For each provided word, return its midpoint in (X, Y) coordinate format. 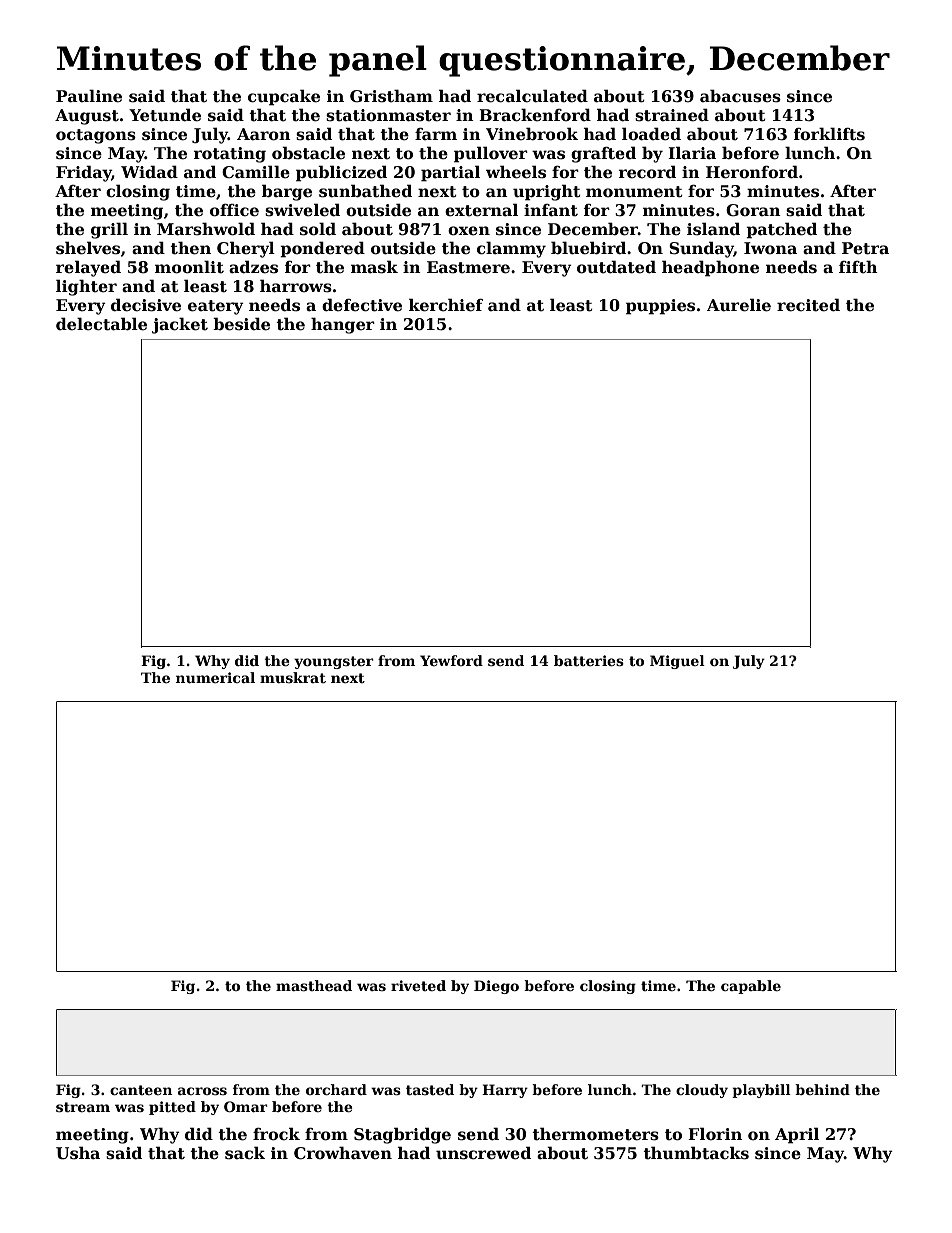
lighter (86, 287)
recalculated (532, 96)
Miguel (677, 662)
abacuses (740, 96)
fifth (858, 267)
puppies (660, 307)
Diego (496, 987)
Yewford (451, 660)
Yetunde (165, 115)
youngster (334, 662)
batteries (589, 660)
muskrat (293, 677)
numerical (215, 677)
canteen (141, 1090)
